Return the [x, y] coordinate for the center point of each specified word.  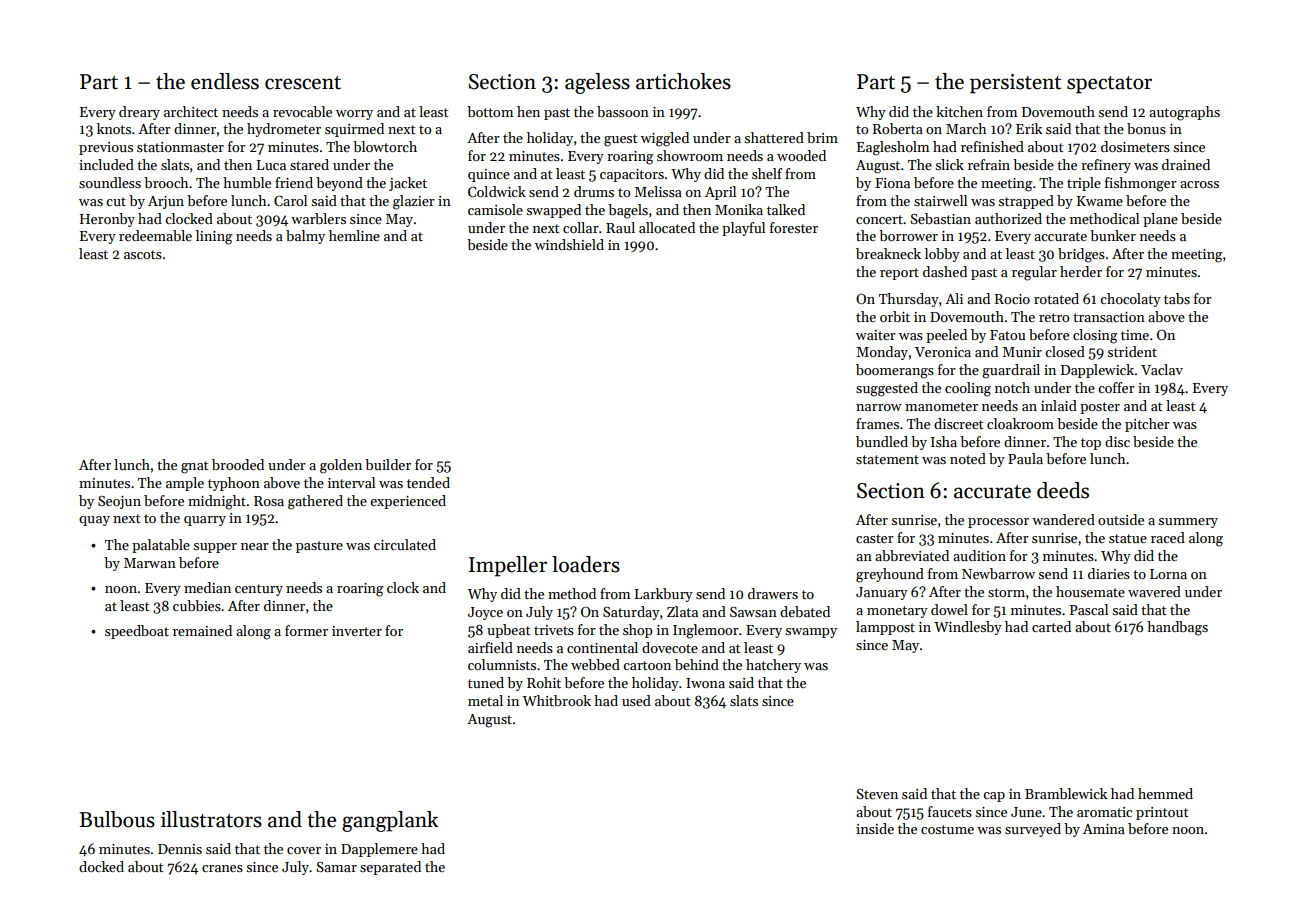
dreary [139, 113]
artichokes [683, 81]
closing [1095, 336]
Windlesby [968, 628]
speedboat [137, 632]
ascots [143, 254]
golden [341, 466]
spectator [1109, 85]
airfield [490, 647]
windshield [569, 244]
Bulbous [117, 819]
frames [877, 423]
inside [875, 828]
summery [1188, 523]
